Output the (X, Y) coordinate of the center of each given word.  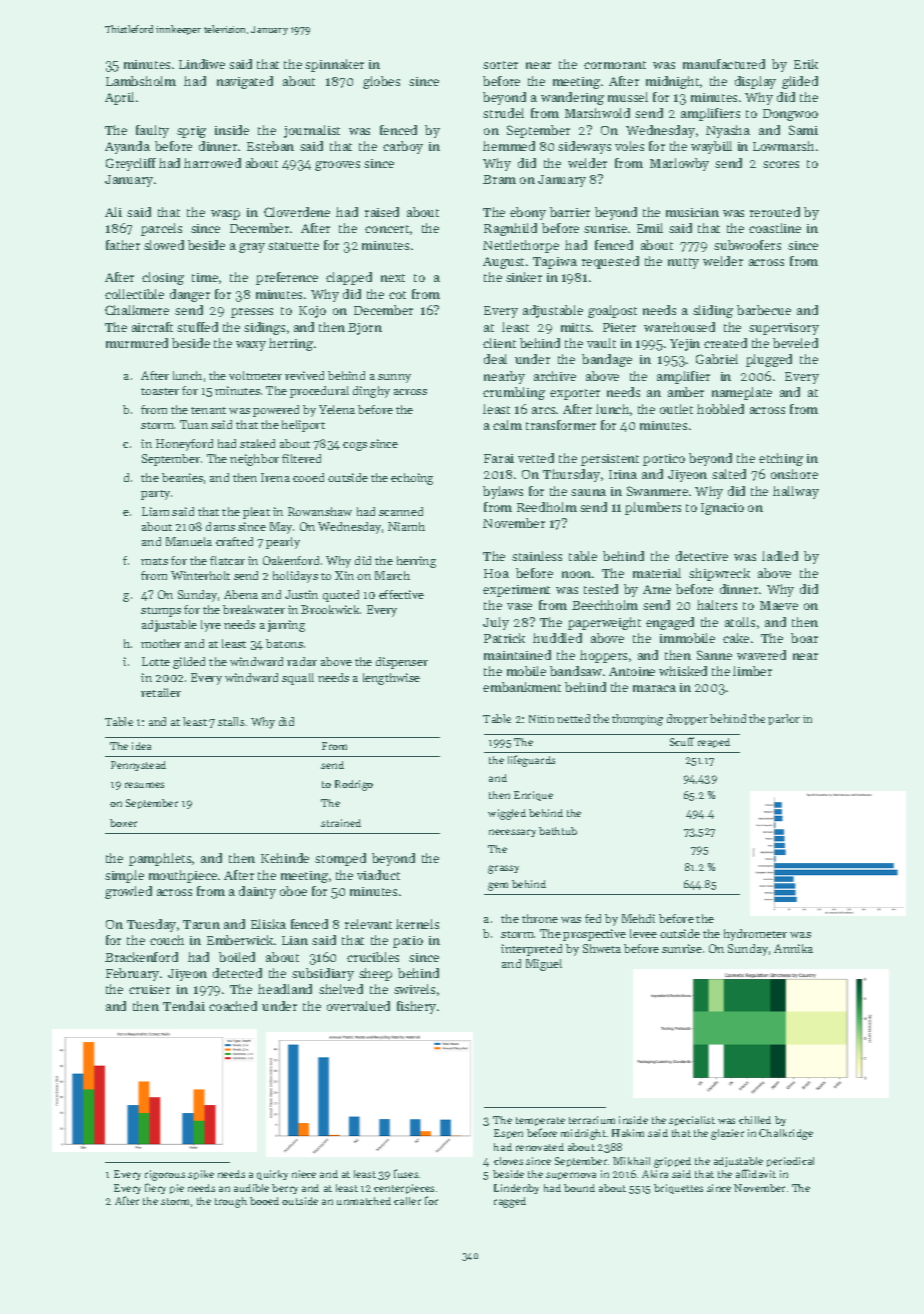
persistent (610, 460)
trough (231, 1202)
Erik (806, 64)
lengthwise (391, 679)
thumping (637, 720)
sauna (588, 492)
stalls (231, 721)
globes (381, 82)
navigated (245, 82)
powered (276, 411)
